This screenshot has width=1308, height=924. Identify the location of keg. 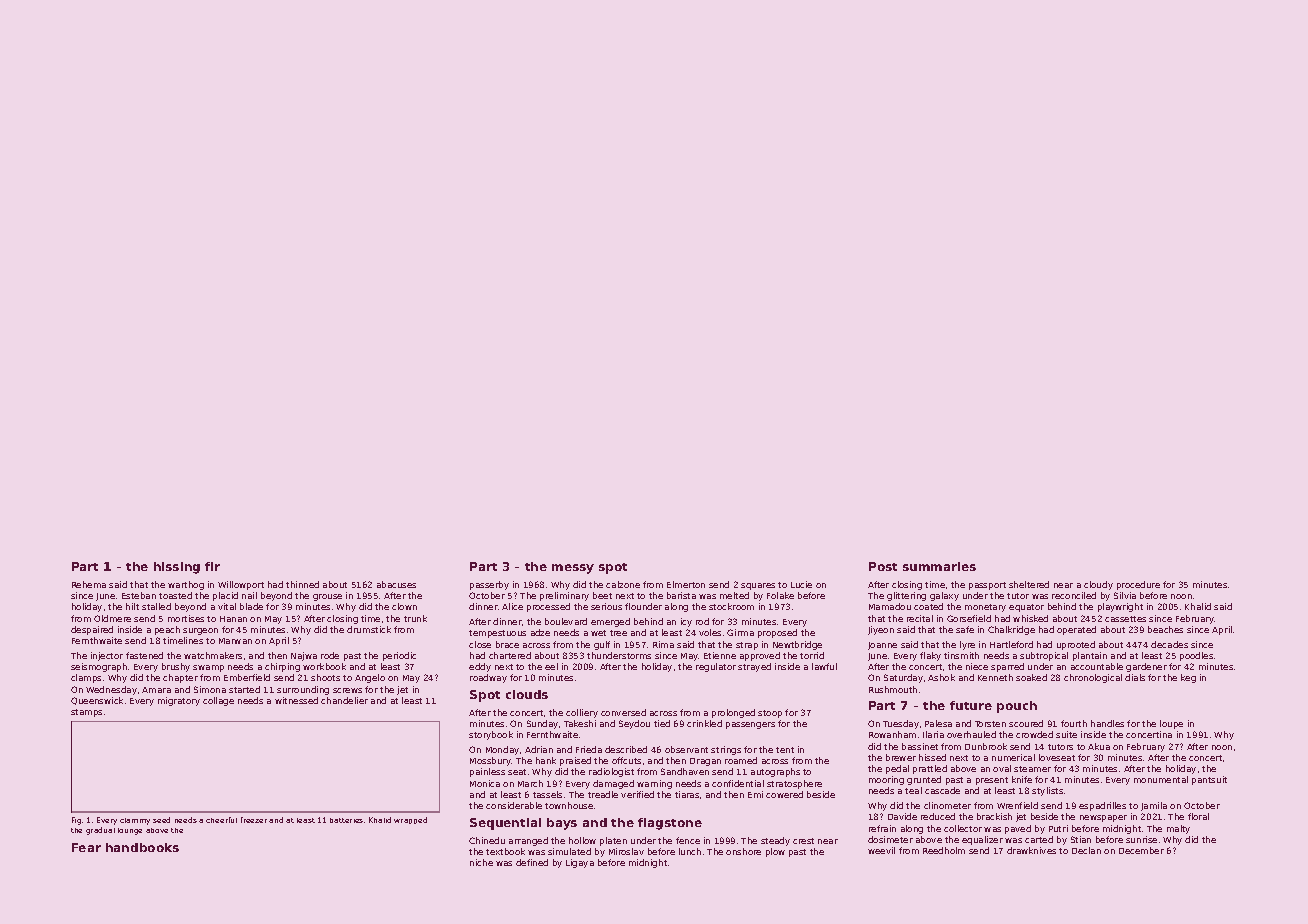
(1188, 678).
